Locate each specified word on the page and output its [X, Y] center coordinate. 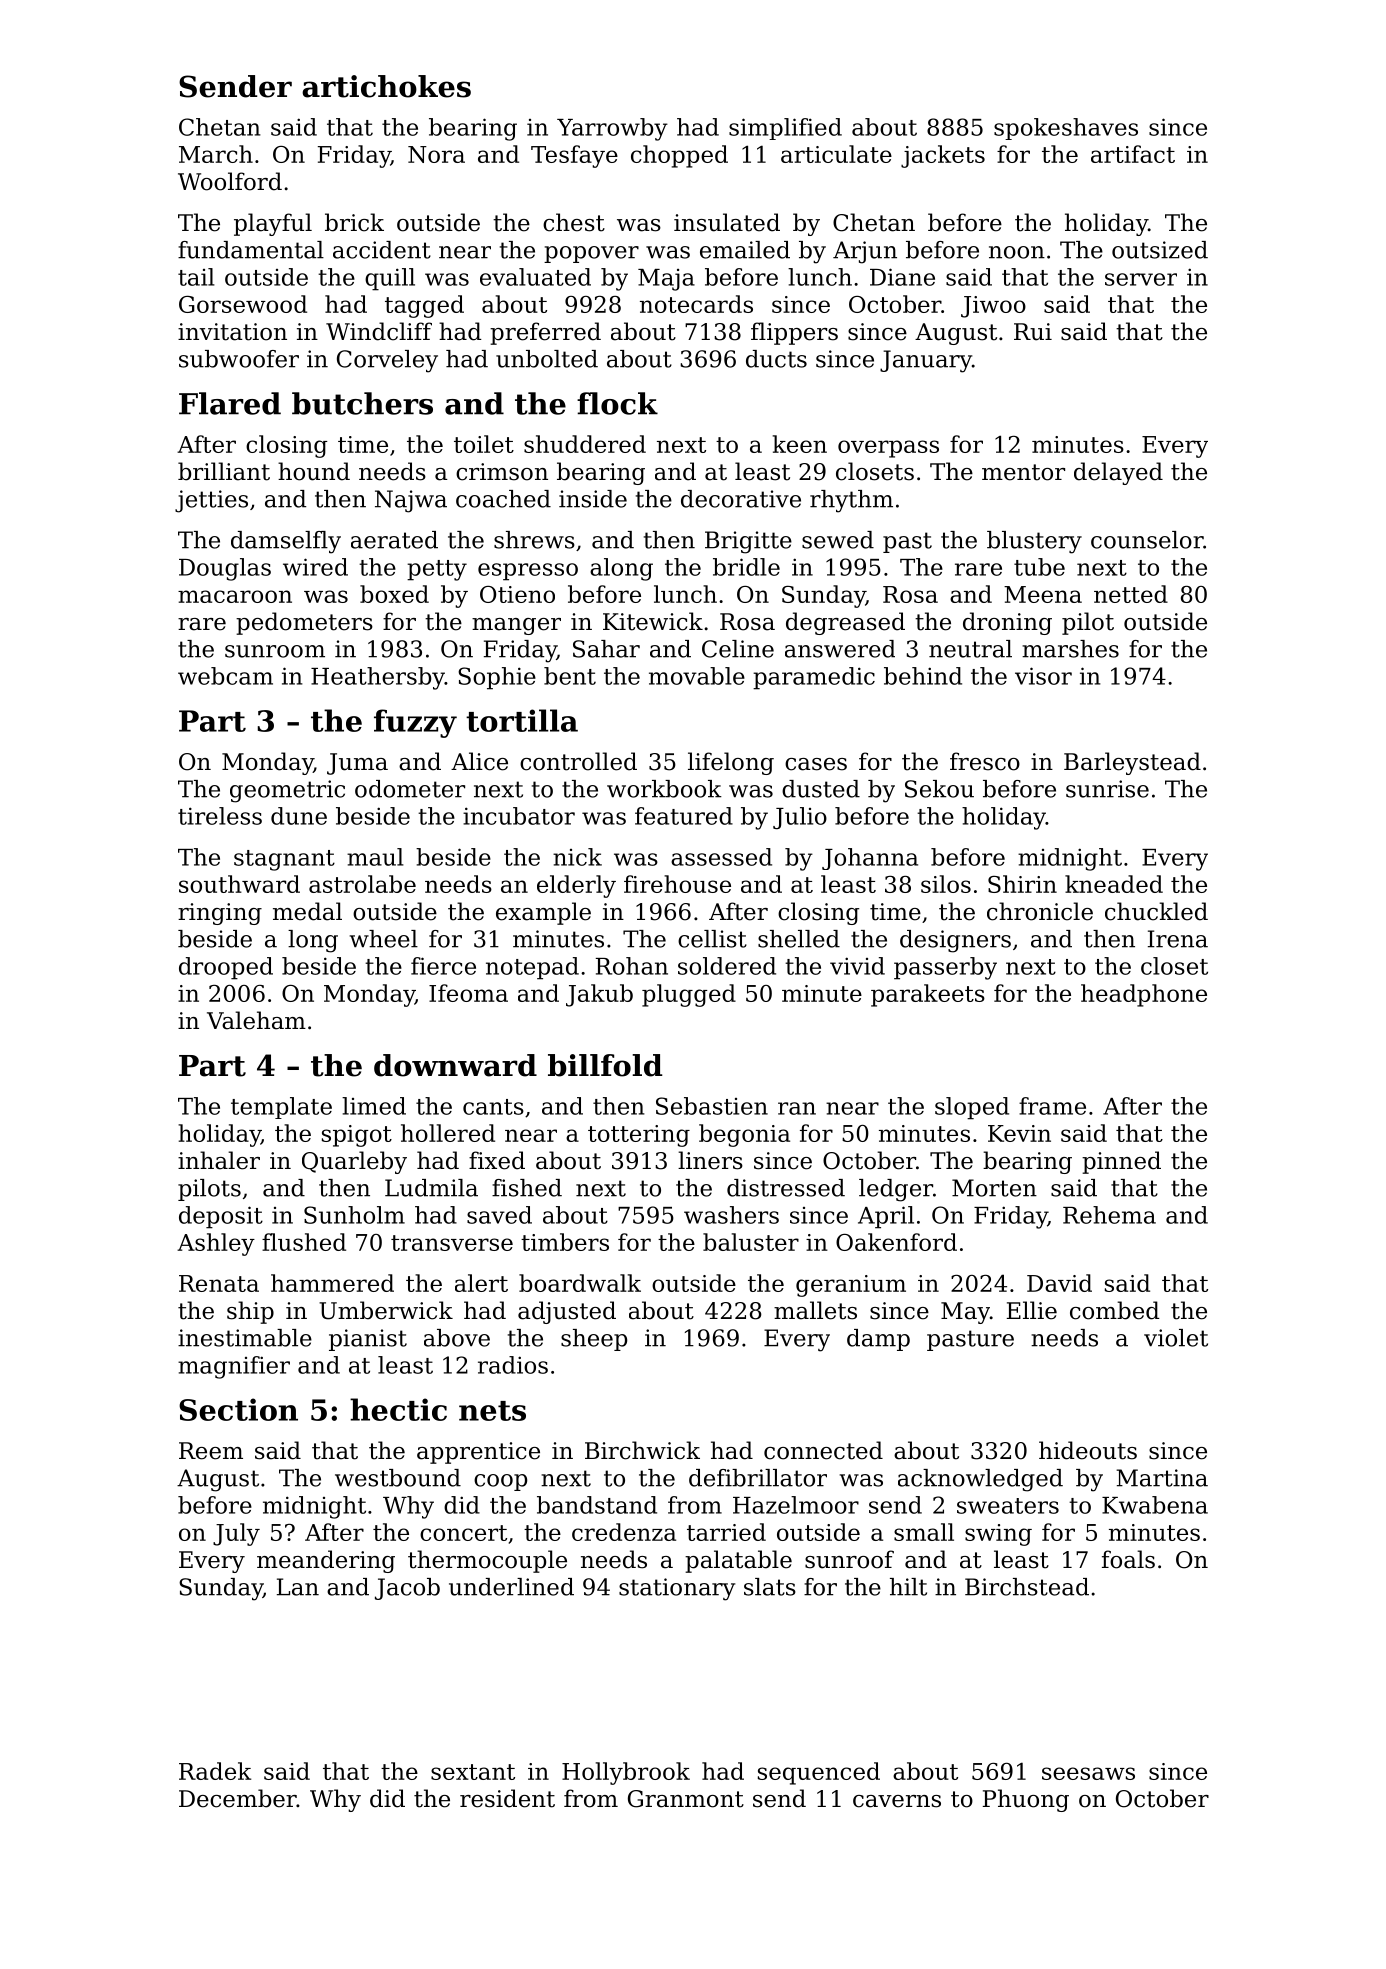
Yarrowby [612, 129]
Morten [994, 1188]
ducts [776, 359]
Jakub [599, 995]
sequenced [819, 1773]
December [238, 1798]
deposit [221, 1217]
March [216, 154]
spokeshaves [1066, 129]
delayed [1118, 473]
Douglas [225, 569]
